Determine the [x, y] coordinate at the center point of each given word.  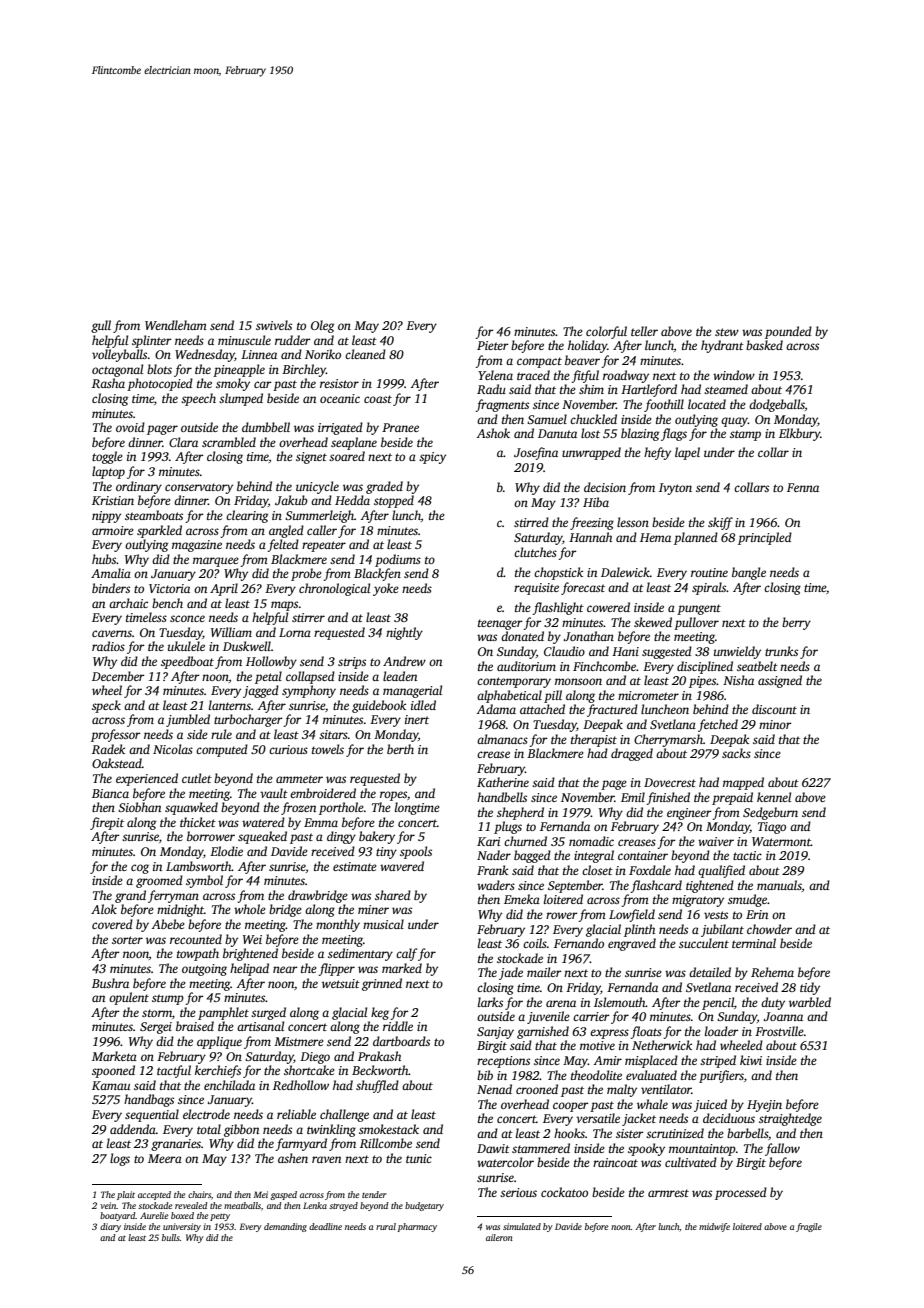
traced [533, 375]
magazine [197, 546]
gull [101, 326]
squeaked [262, 837]
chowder [769, 929]
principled [765, 538]
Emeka [522, 899]
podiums [398, 560]
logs [120, 1159]
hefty [657, 453]
